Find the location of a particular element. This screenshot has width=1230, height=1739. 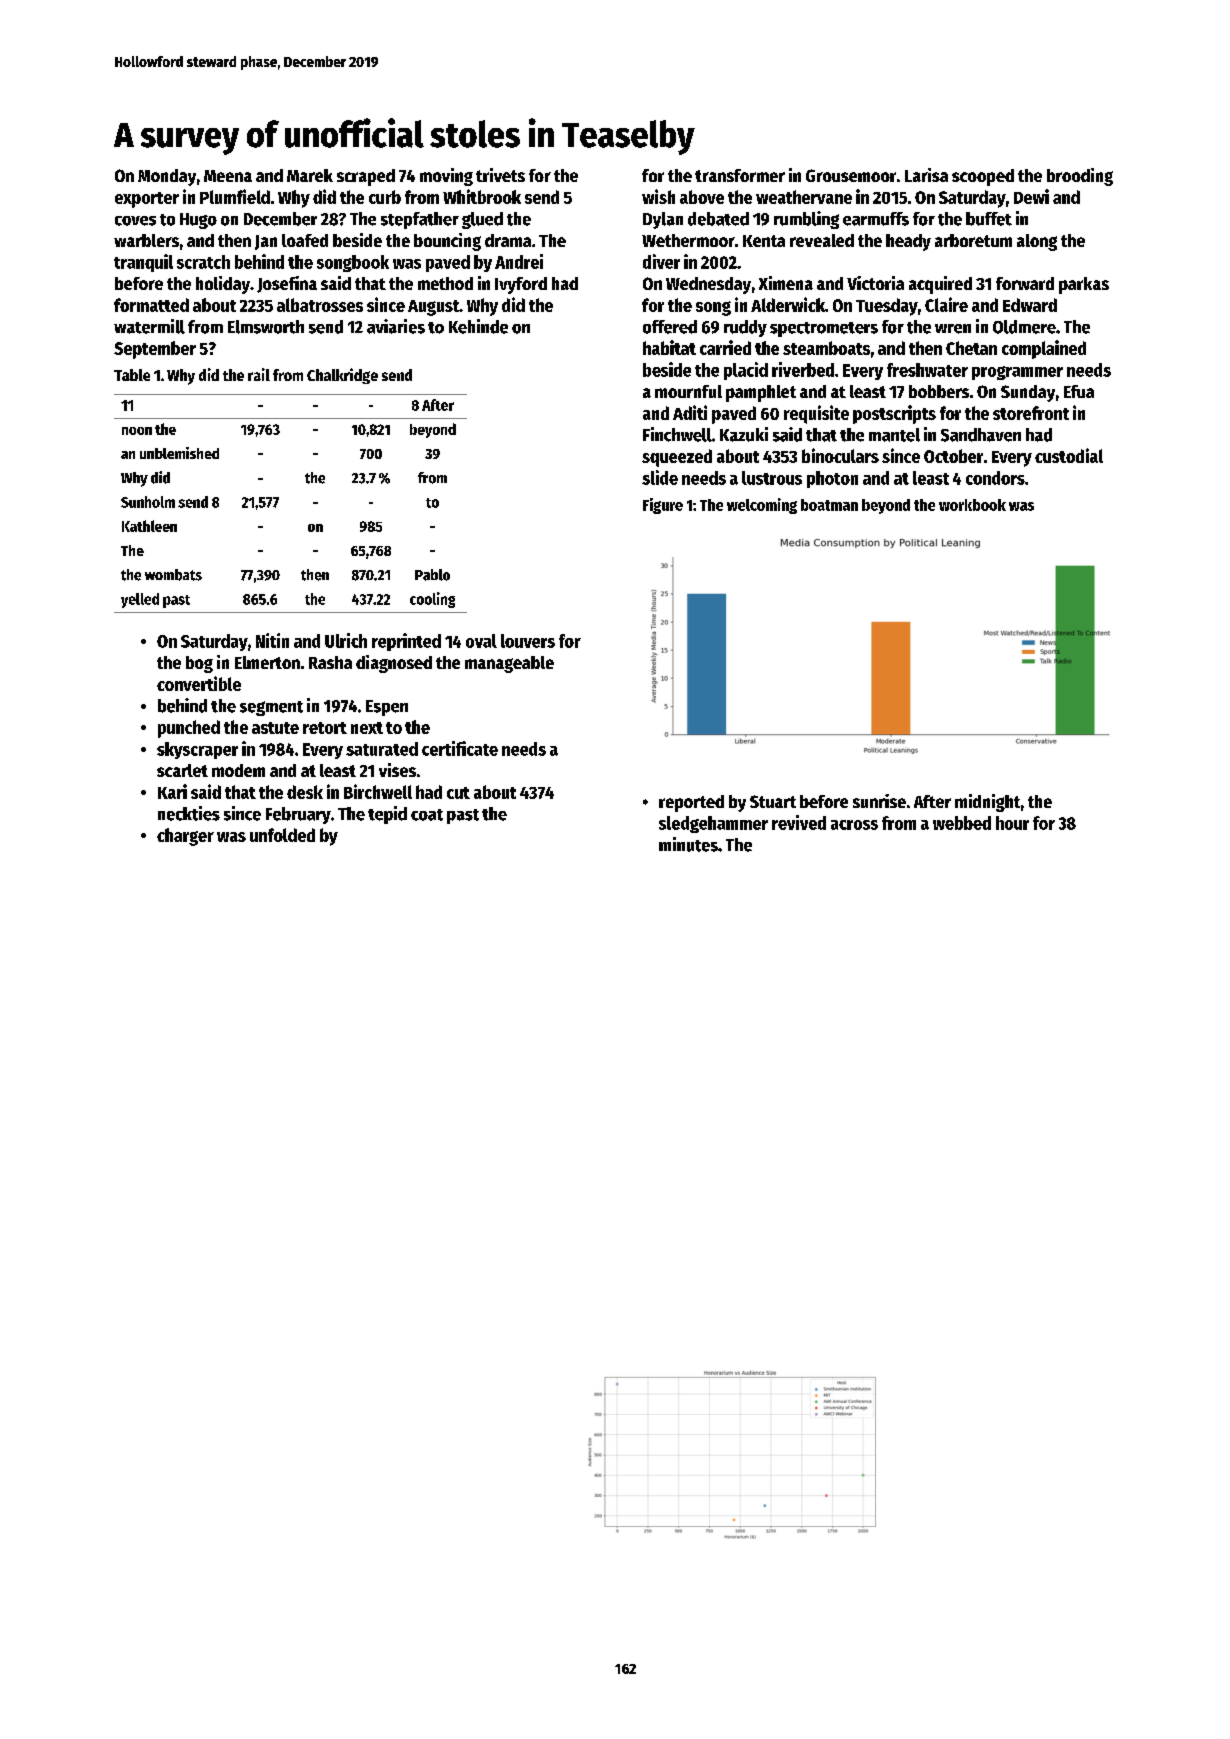

photon is located at coordinates (832, 479).
